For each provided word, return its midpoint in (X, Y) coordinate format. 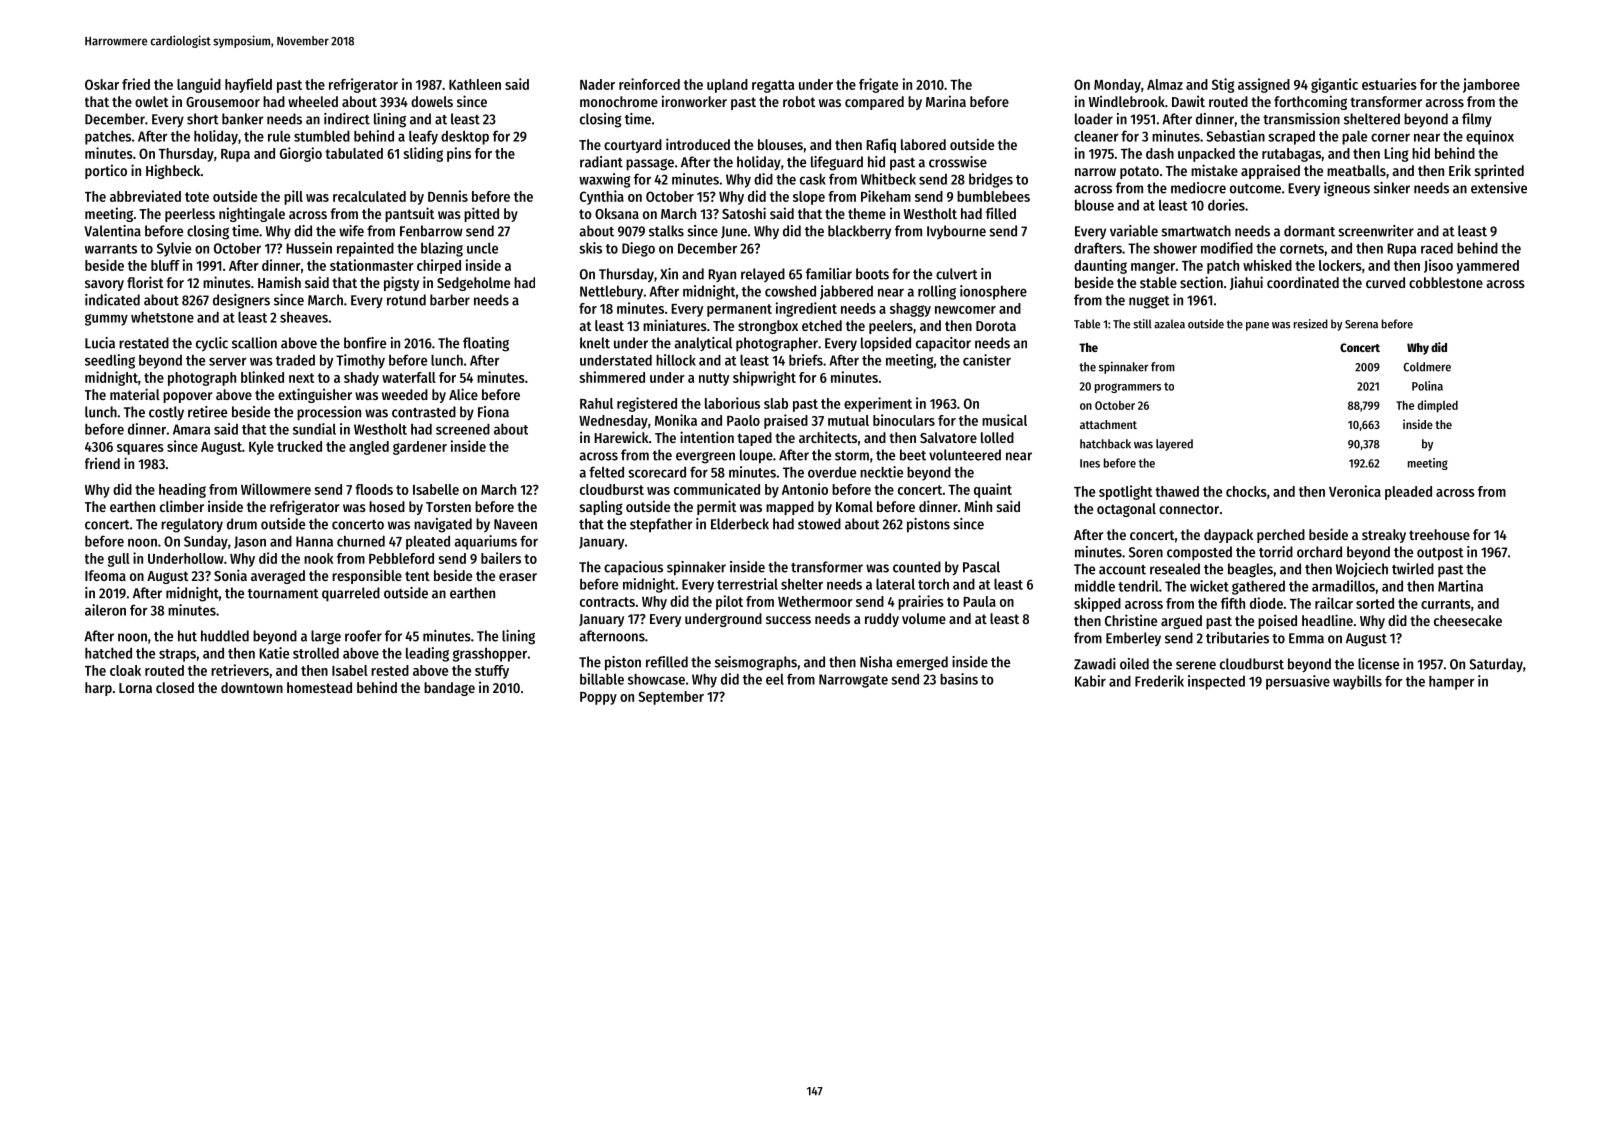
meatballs (1356, 170)
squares (140, 449)
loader (1094, 119)
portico (106, 171)
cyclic (212, 344)
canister (987, 360)
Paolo (743, 420)
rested (390, 670)
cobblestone (1446, 282)
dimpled (1438, 406)
